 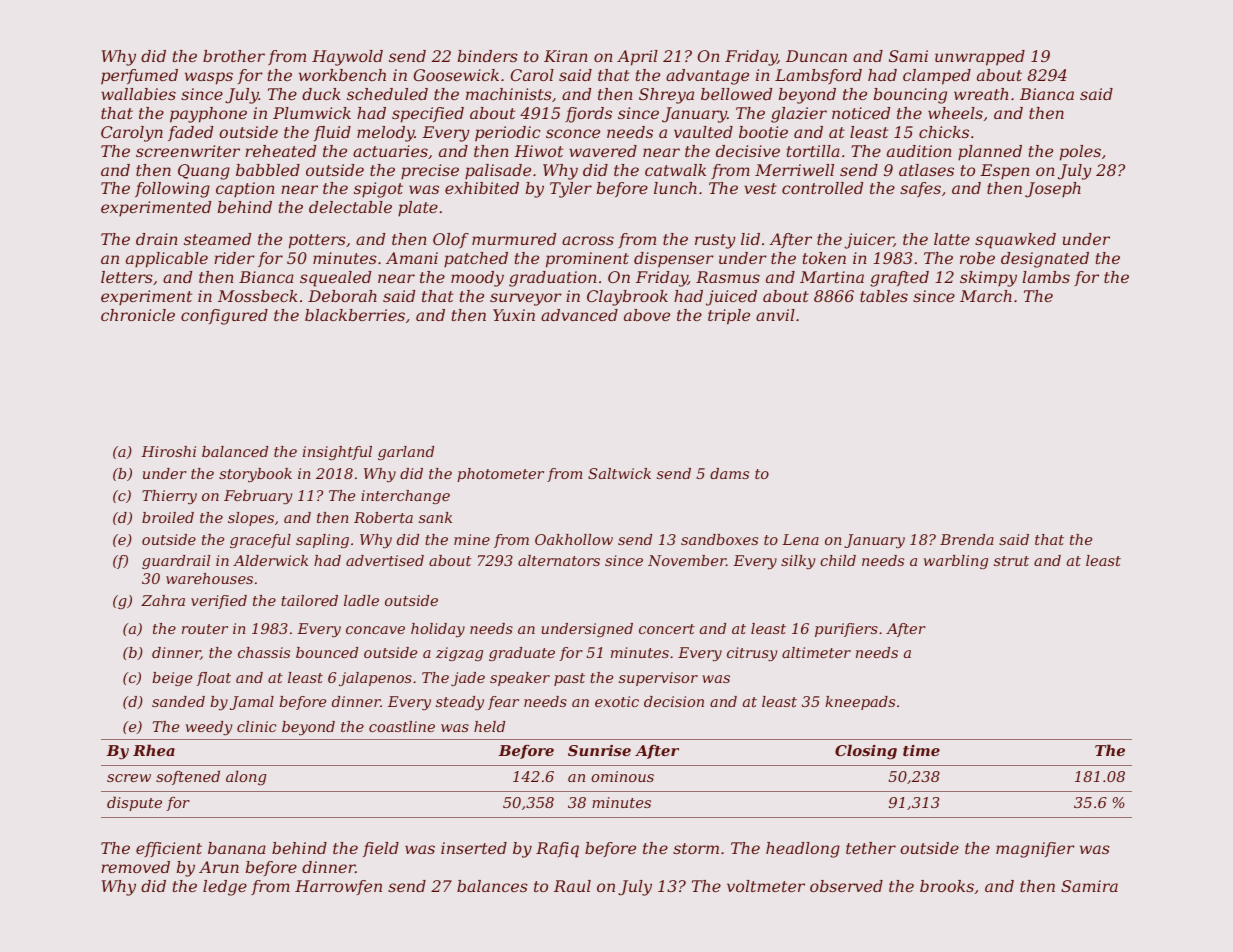 What do you see at coordinates (385, 560) in the screenshot?
I see `advertised` at bounding box center [385, 560].
